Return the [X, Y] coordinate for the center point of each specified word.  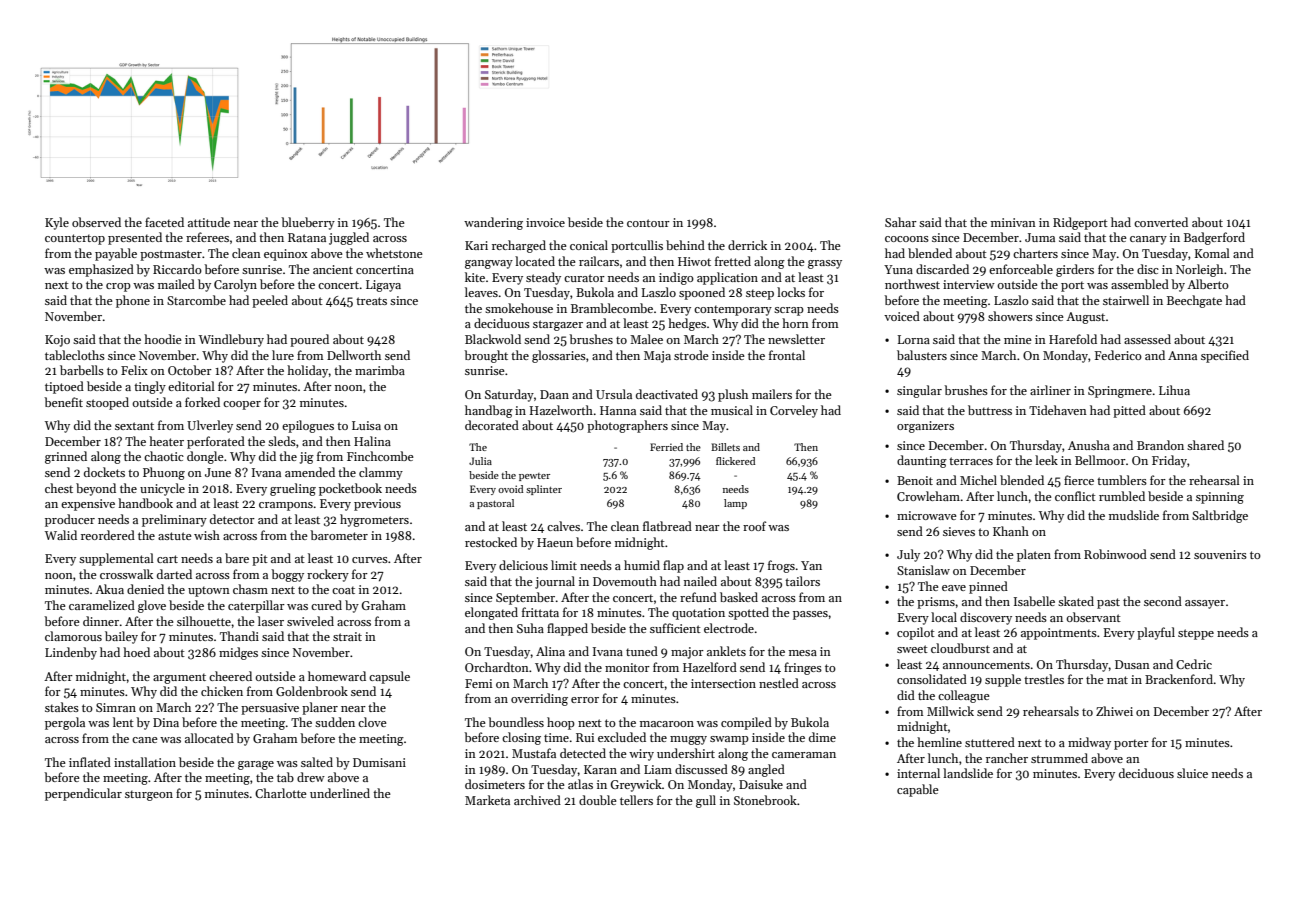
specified [1225, 356]
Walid [61, 535]
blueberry [308, 223]
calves [563, 526]
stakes [62, 707]
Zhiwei [1114, 711]
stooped [107, 403]
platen [1034, 555]
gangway [489, 264]
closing [521, 738]
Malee [646, 339]
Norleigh [1199, 270]
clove [372, 722]
